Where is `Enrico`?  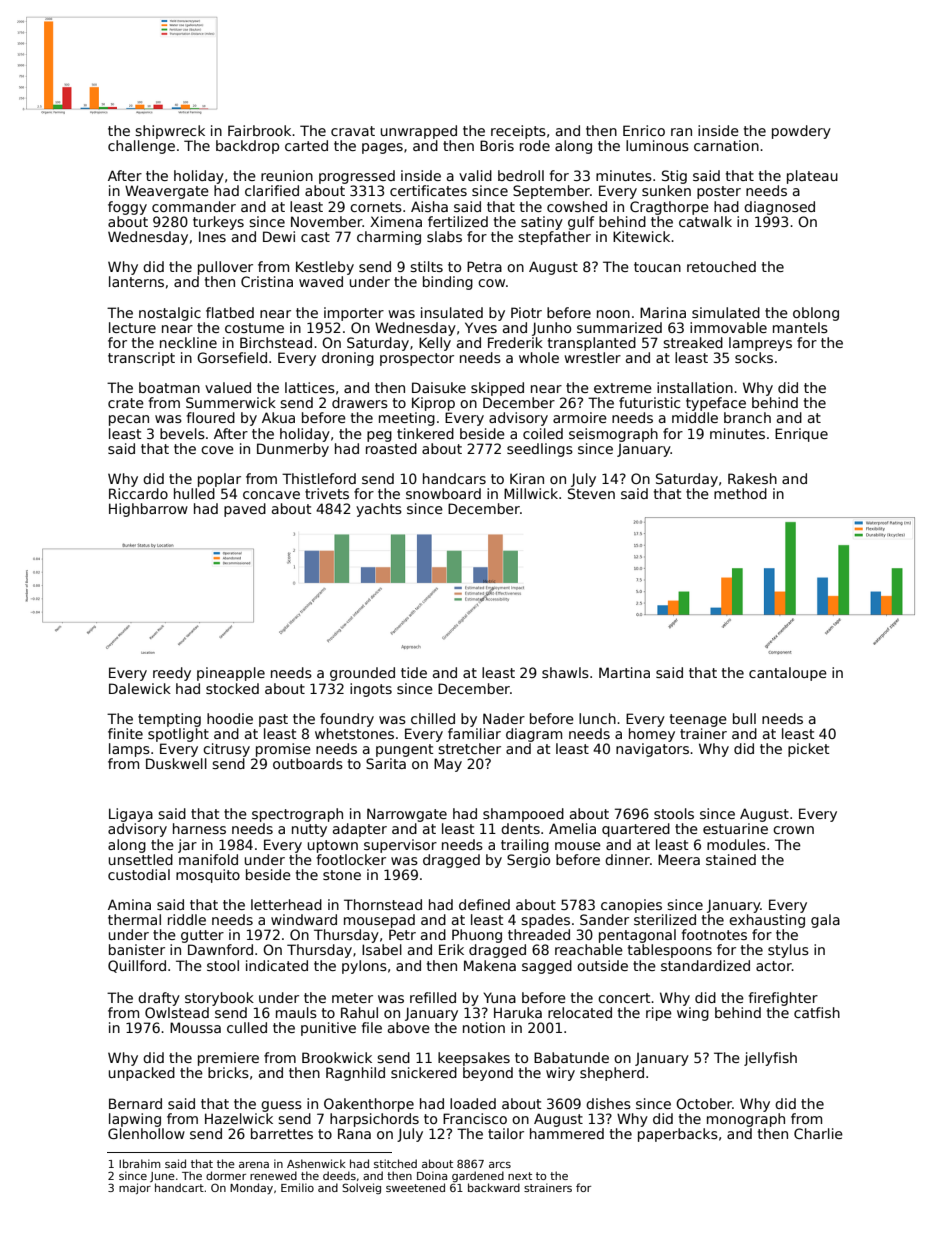
Enrico is located at coordinates (644, 130).
